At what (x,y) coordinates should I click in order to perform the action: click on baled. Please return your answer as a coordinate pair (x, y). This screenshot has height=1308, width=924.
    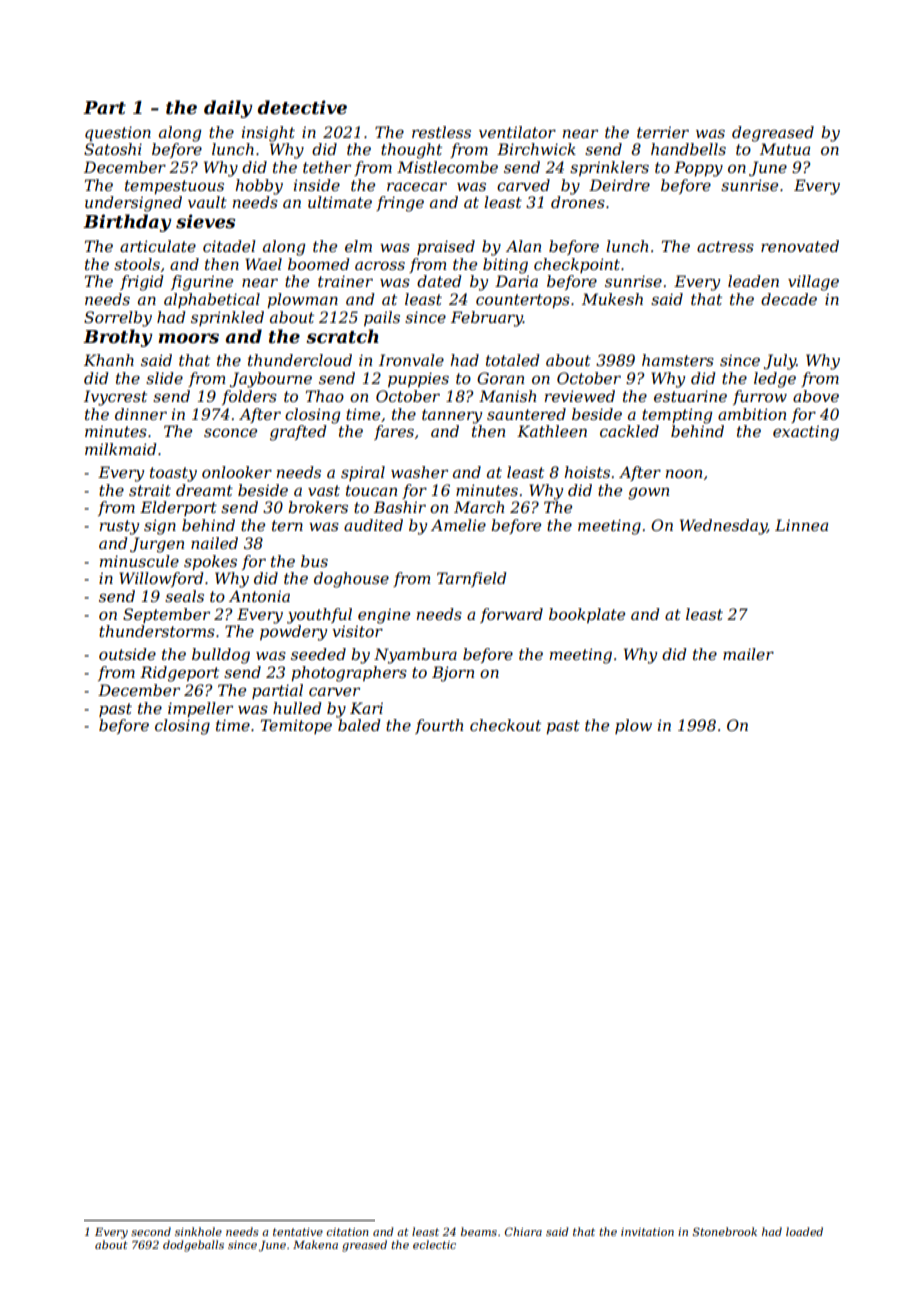
    Looking at the image, I should click on (359, 725).
